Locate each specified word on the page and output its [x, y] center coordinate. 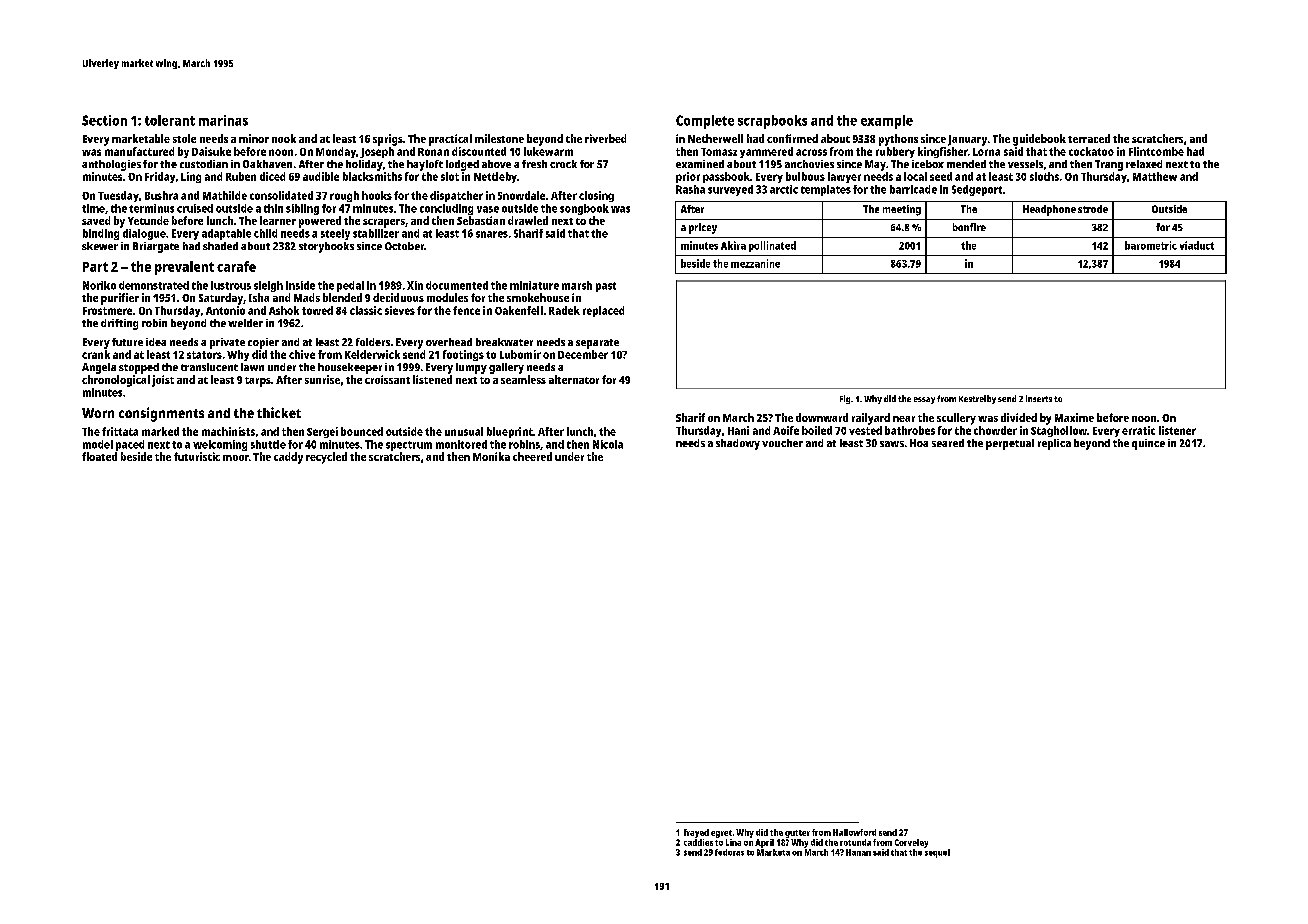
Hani [738, 430]
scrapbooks [772, 122]
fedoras [729, 852]
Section [104, 120]
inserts [1039, 398]
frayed [696, 833]
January [967, 140]
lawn [252, 367]
